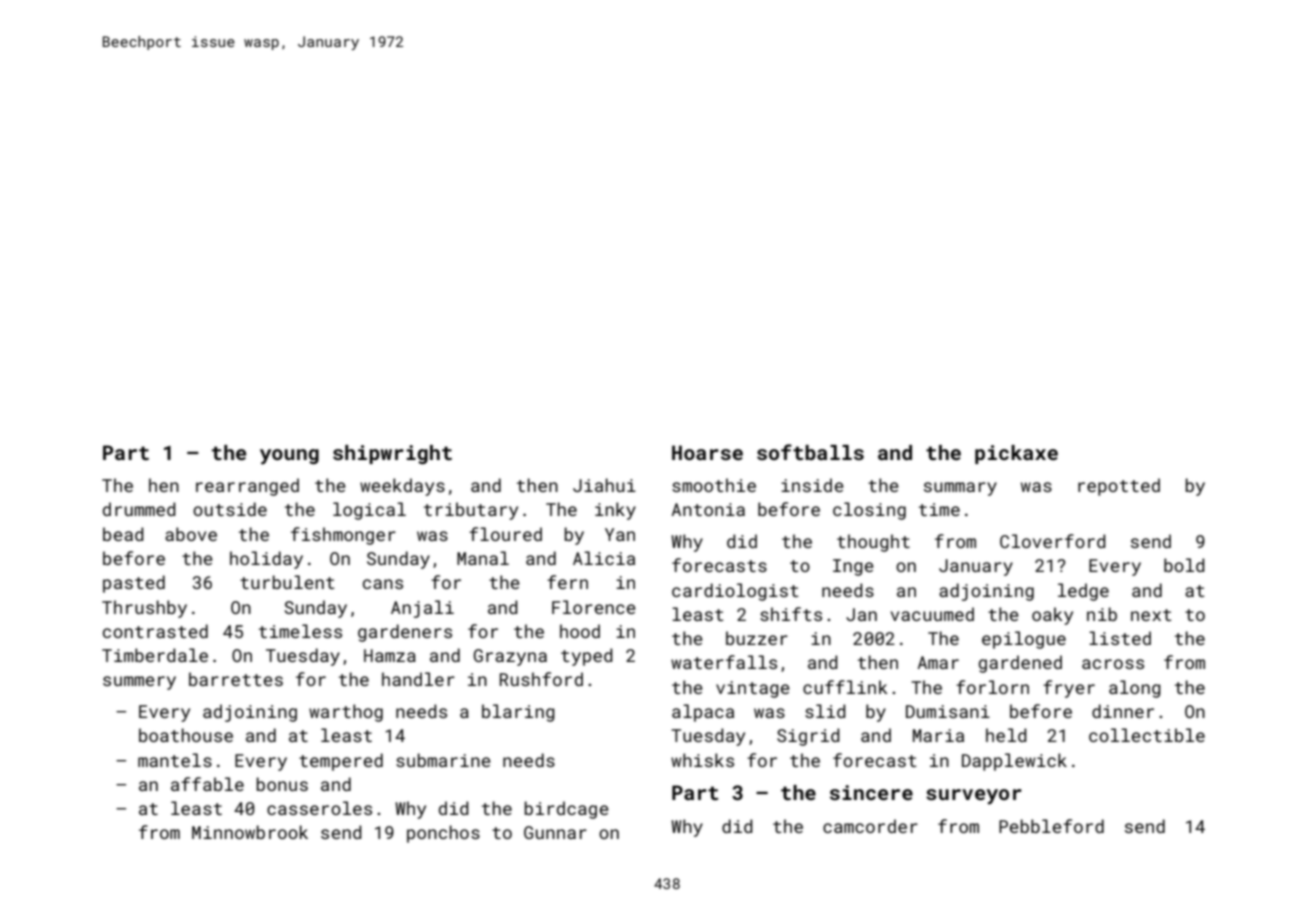 The image size is (1308, 924). I want to click on epilogue, so click(1024, 640).
